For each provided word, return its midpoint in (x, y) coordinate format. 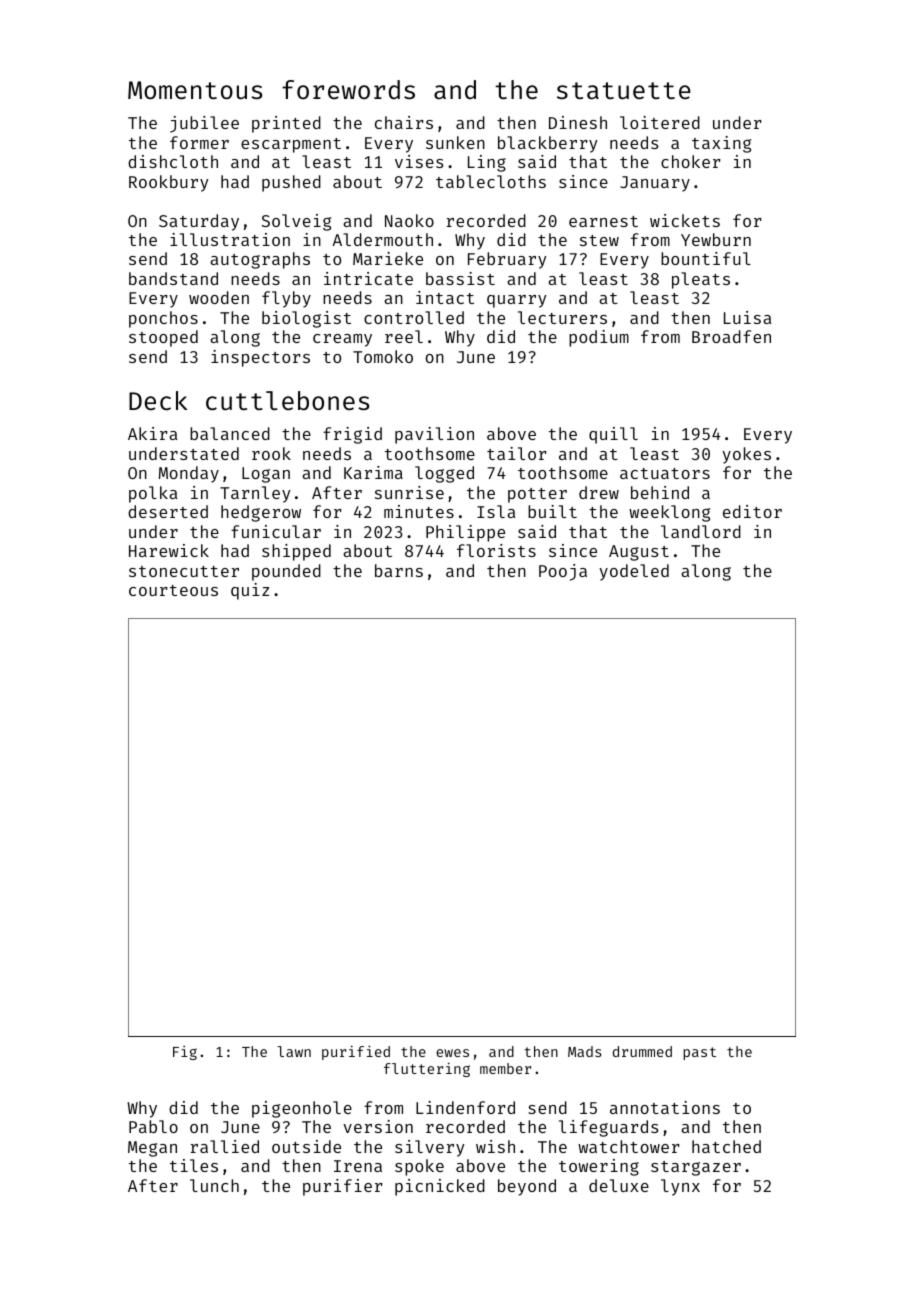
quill (613, 435)
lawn (294, 1051)
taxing (721, 144)
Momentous (195, 90)
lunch (214, 1185)
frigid (352, 435)
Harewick (169, 550)
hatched (726, 1146)
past (699, 1053)
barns (399, 570)
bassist (460, 278)
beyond (527, 1187)
